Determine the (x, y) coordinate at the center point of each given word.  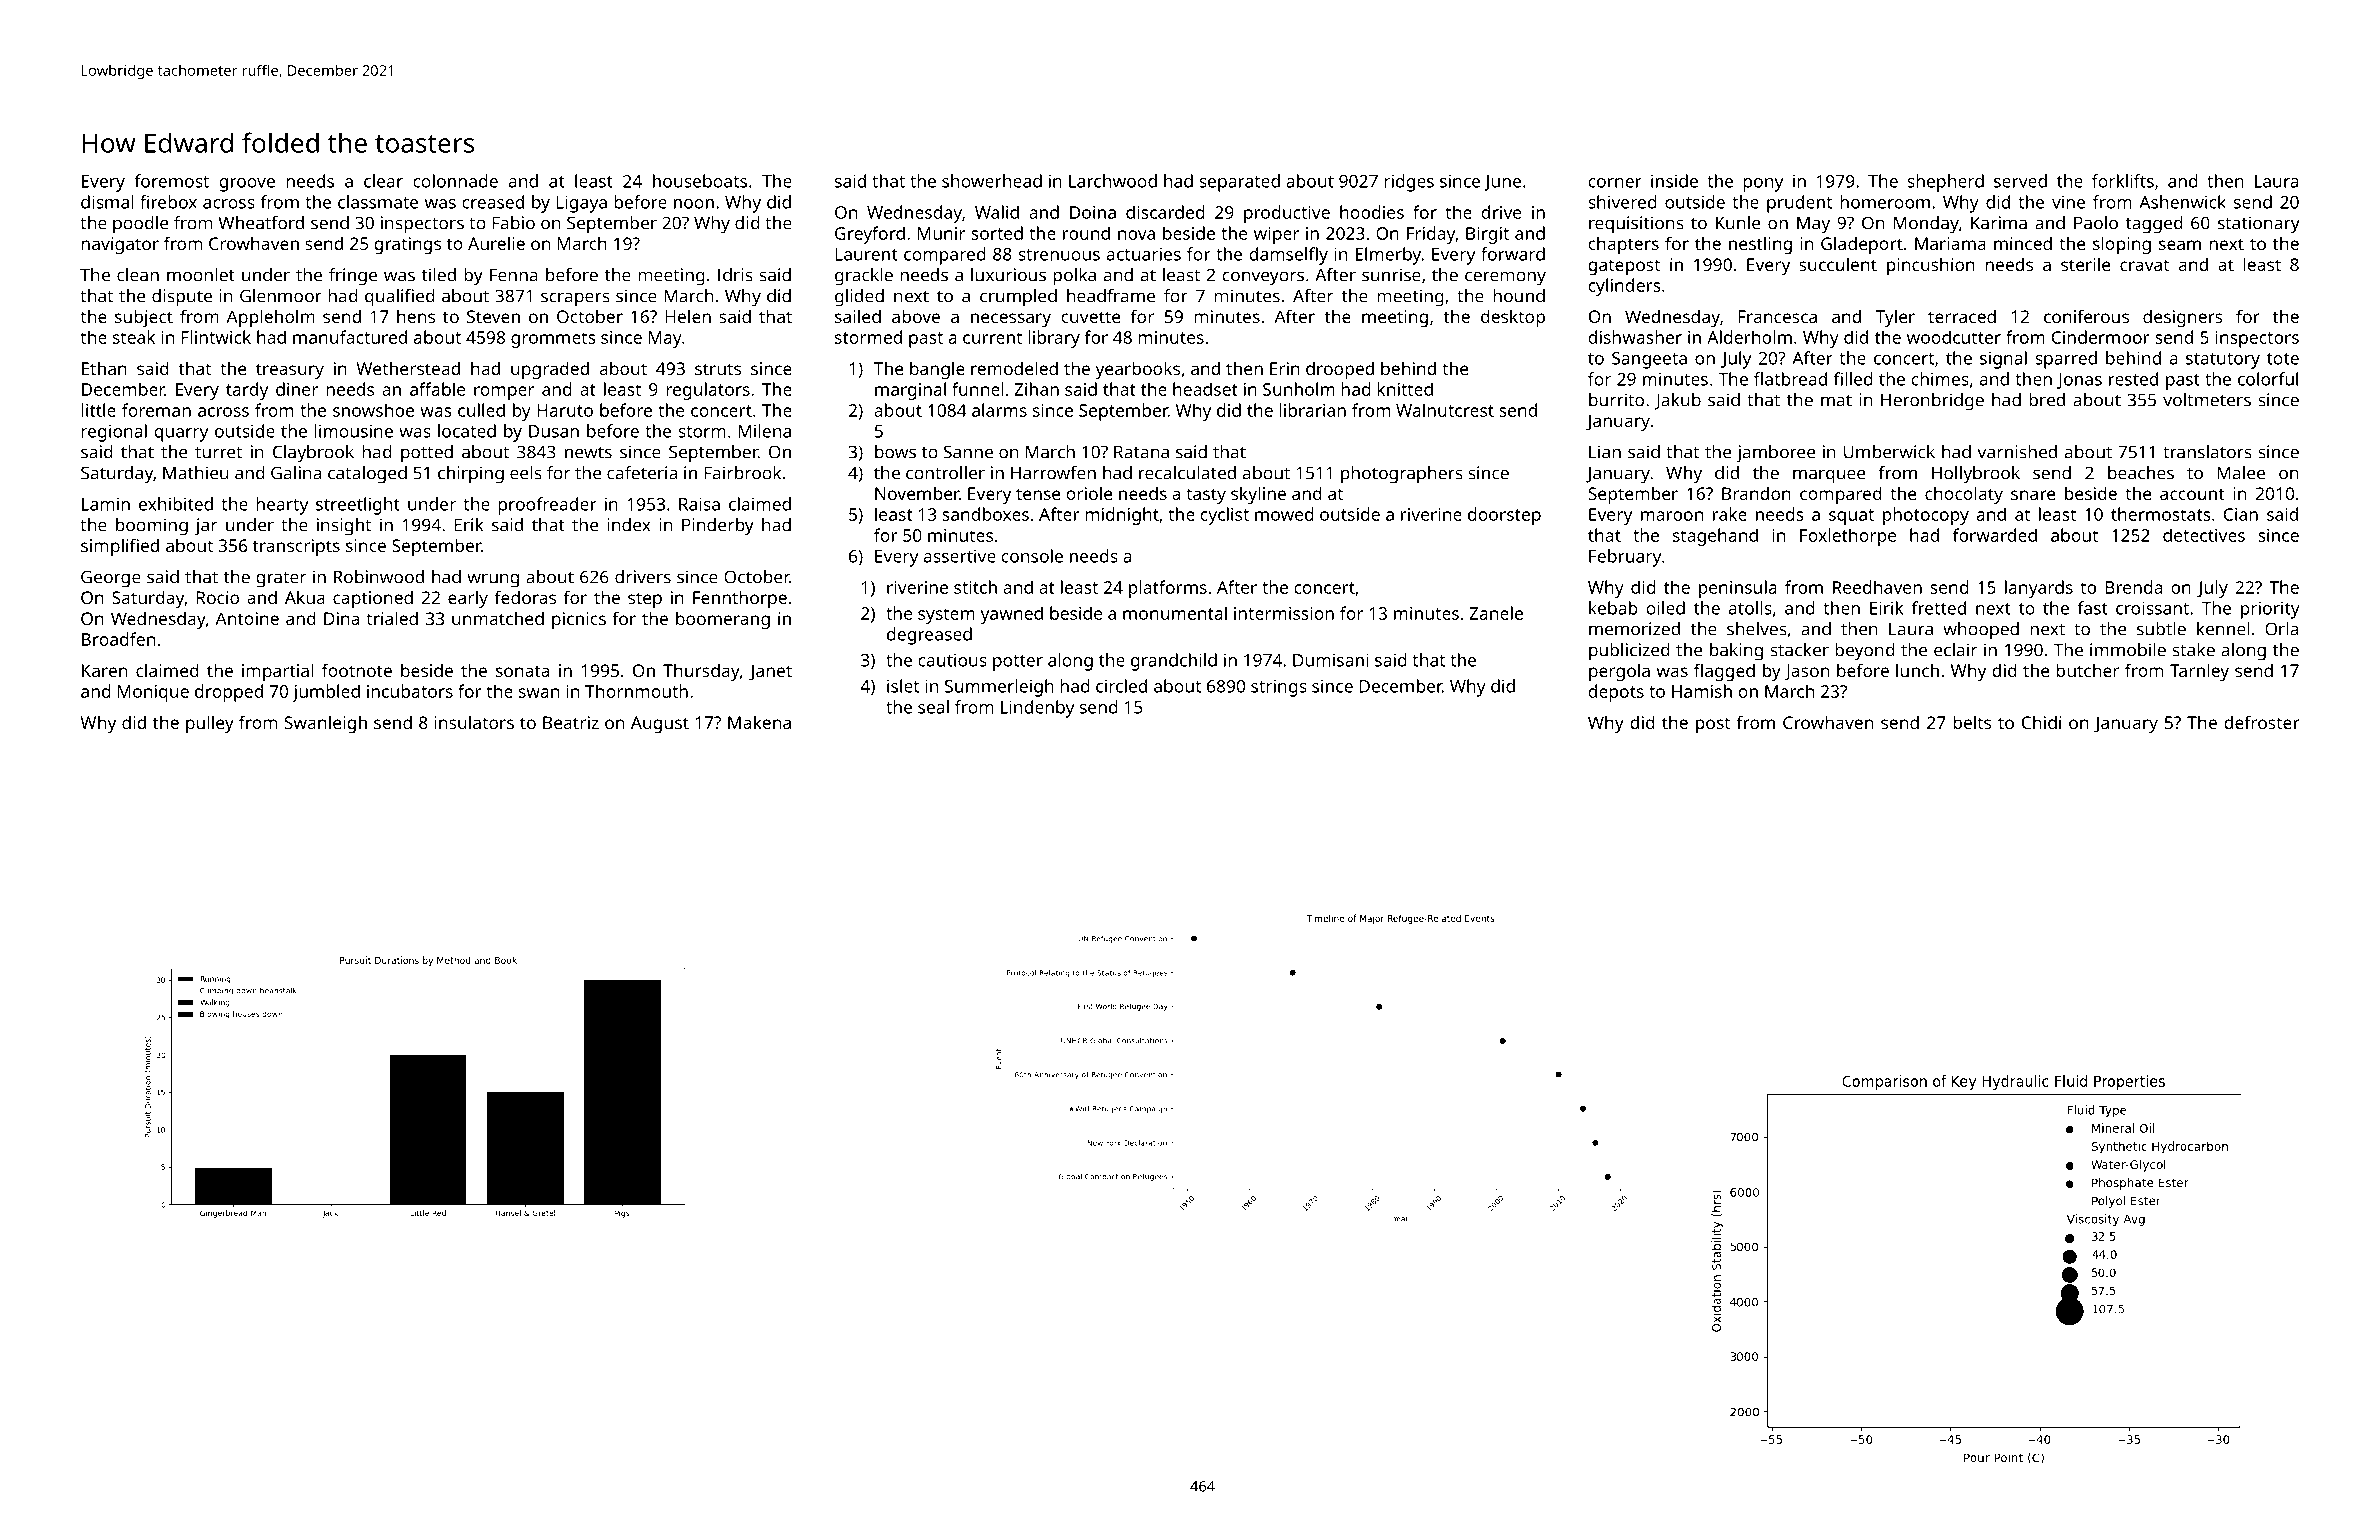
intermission (1284, 613)
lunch (1917, 670)
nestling (1760, 245)
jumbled (326, 693)
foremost (172, 181)
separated (1239, 183)
